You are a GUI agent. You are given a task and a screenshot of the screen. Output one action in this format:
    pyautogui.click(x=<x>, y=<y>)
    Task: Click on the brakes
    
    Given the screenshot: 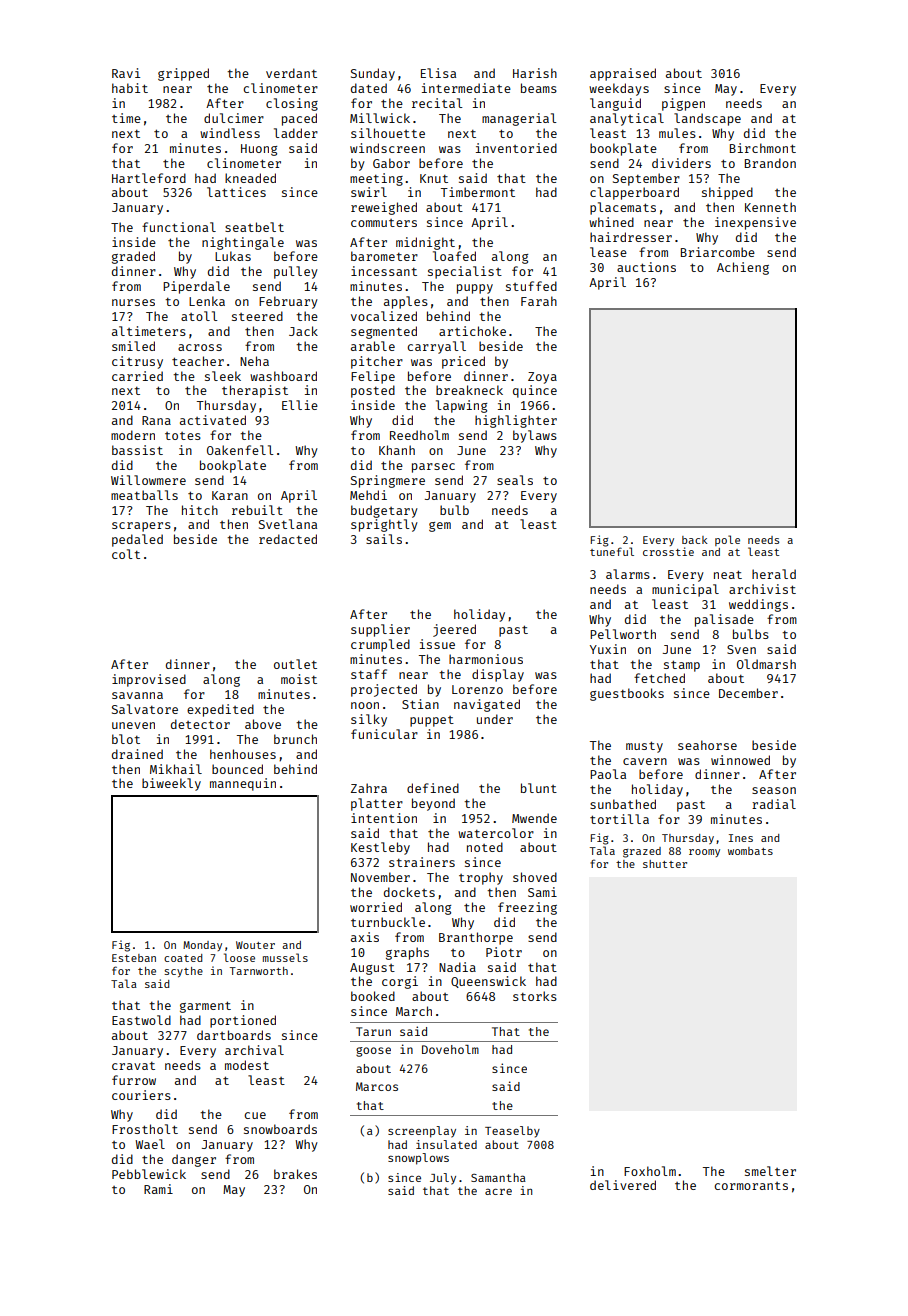 What is the action you would take?
    pyautogui.click(x=295, y=1174)
